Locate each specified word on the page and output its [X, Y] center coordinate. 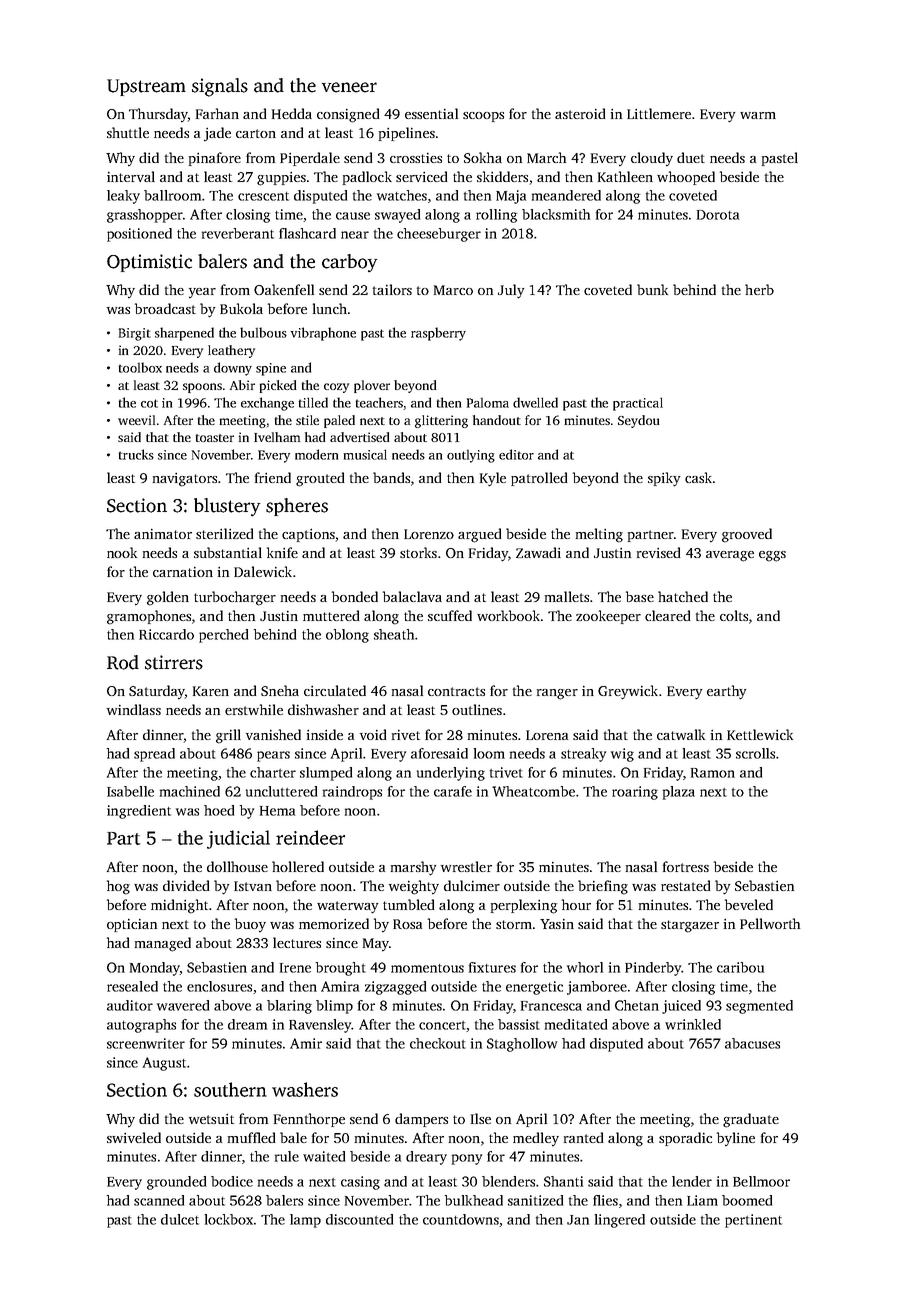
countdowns [461, 1219]
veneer [349, 87]
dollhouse [237, 866]
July [511, 291]
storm [514, 924]
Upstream [146, 87]
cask [698, 477]
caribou [740, 967]
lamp [305, 1221]
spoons [202, 388]
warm [758, 115]
